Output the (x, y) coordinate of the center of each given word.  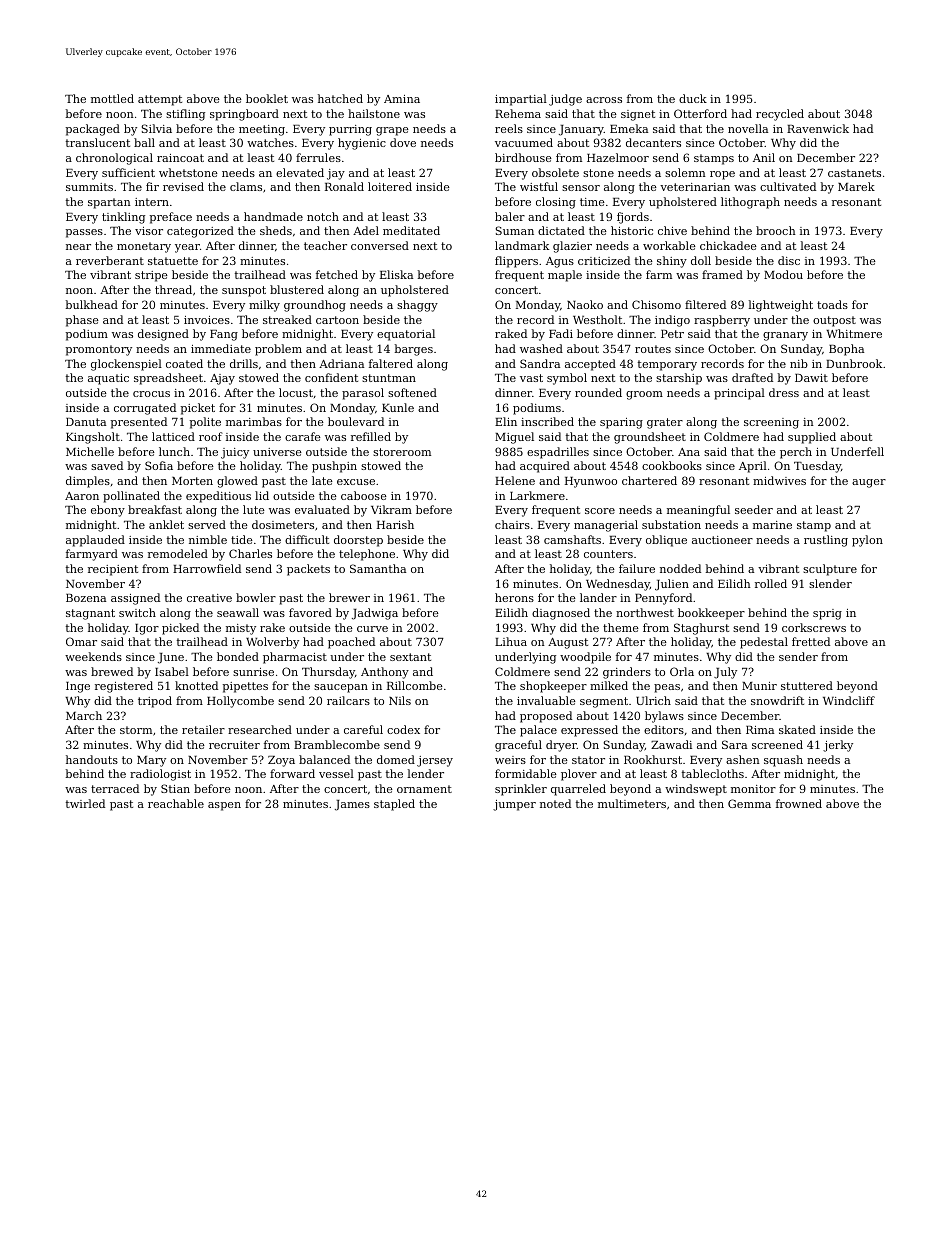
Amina (402, 99)
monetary (144, 247)
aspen (224, 806)
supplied (812, 438)
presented (139, 423)
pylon (867, 541)
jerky (838, 746)
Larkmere (537, 495)
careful (363, 729)
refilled (371, 436)
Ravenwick (818, 128)
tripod (155, 702)
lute (254, 509)
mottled (112, 98)
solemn (685, 172)
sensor (581, 188)
